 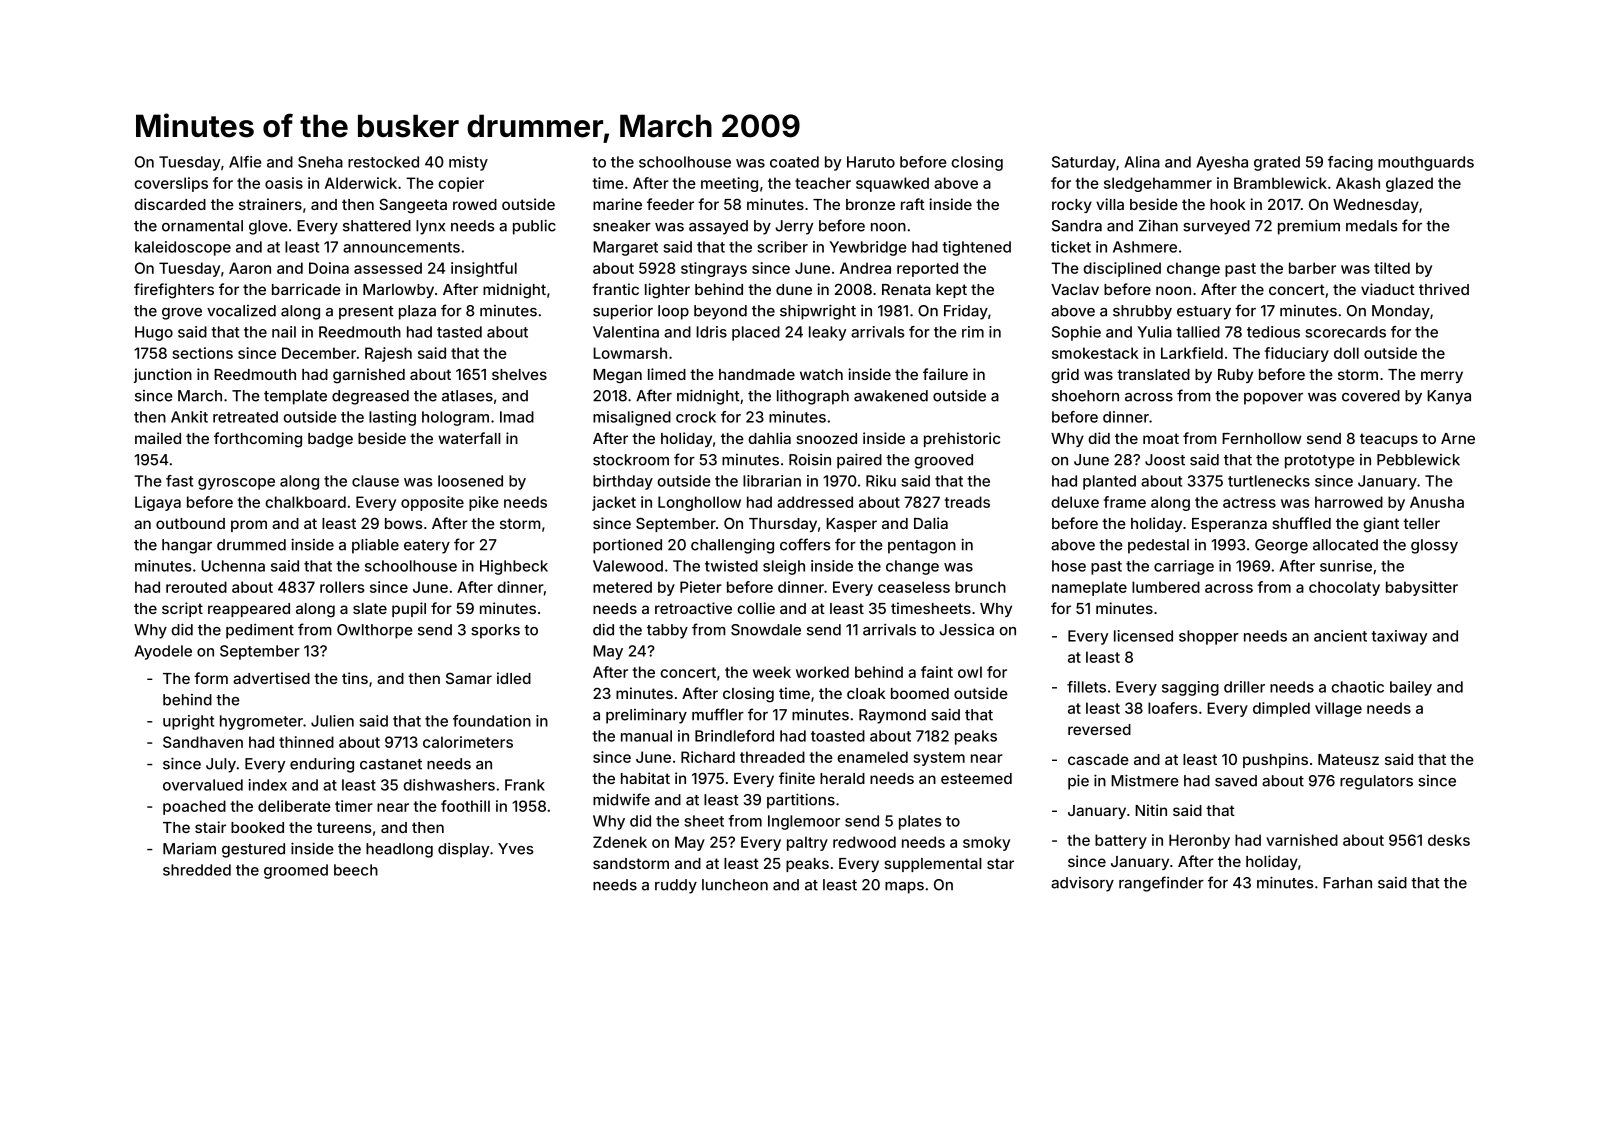 I want to click on week, so click(x=772, y=672).
